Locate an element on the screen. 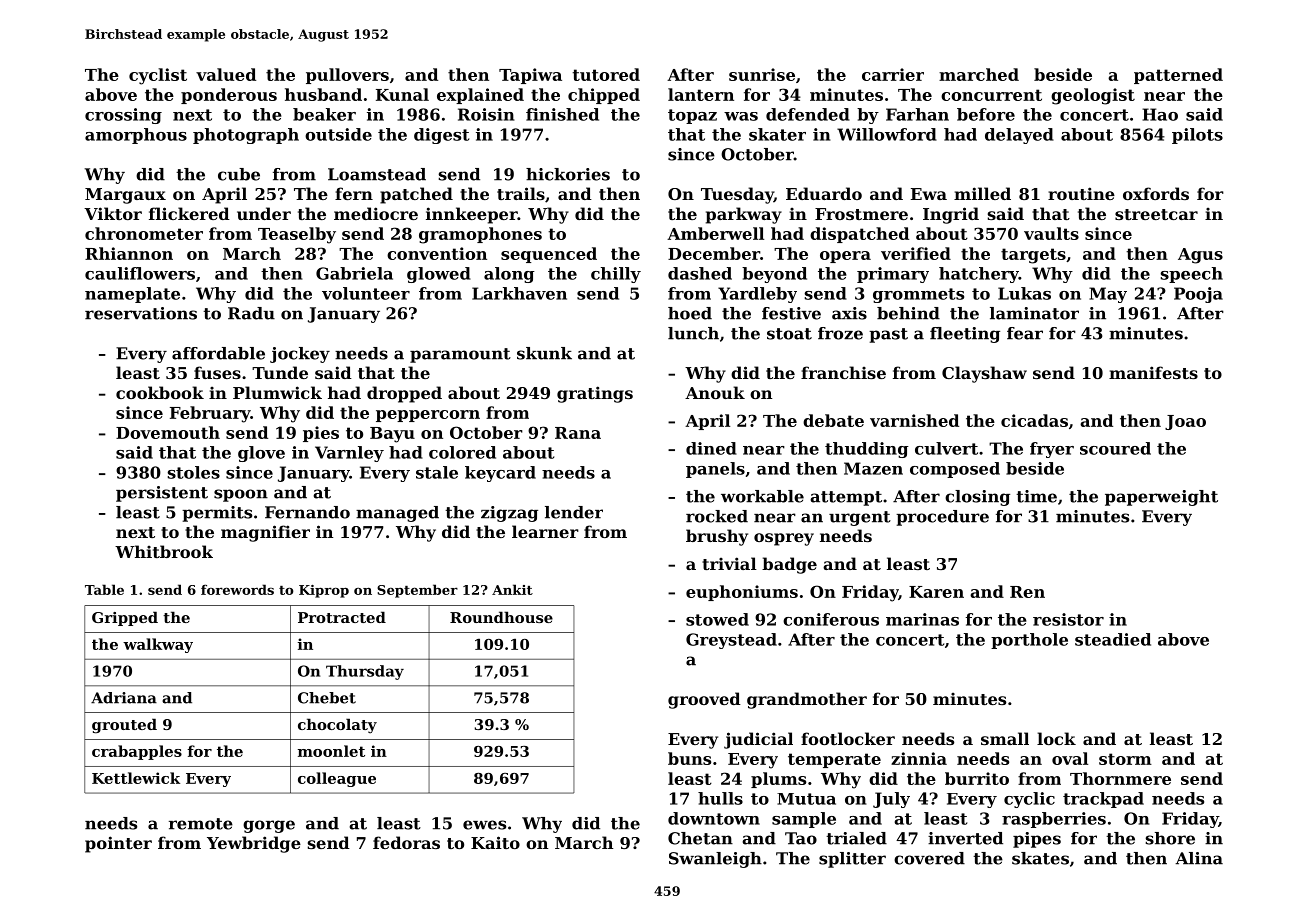 The image size is (1308, 924). skunk is located at coordinates (544, 353).
